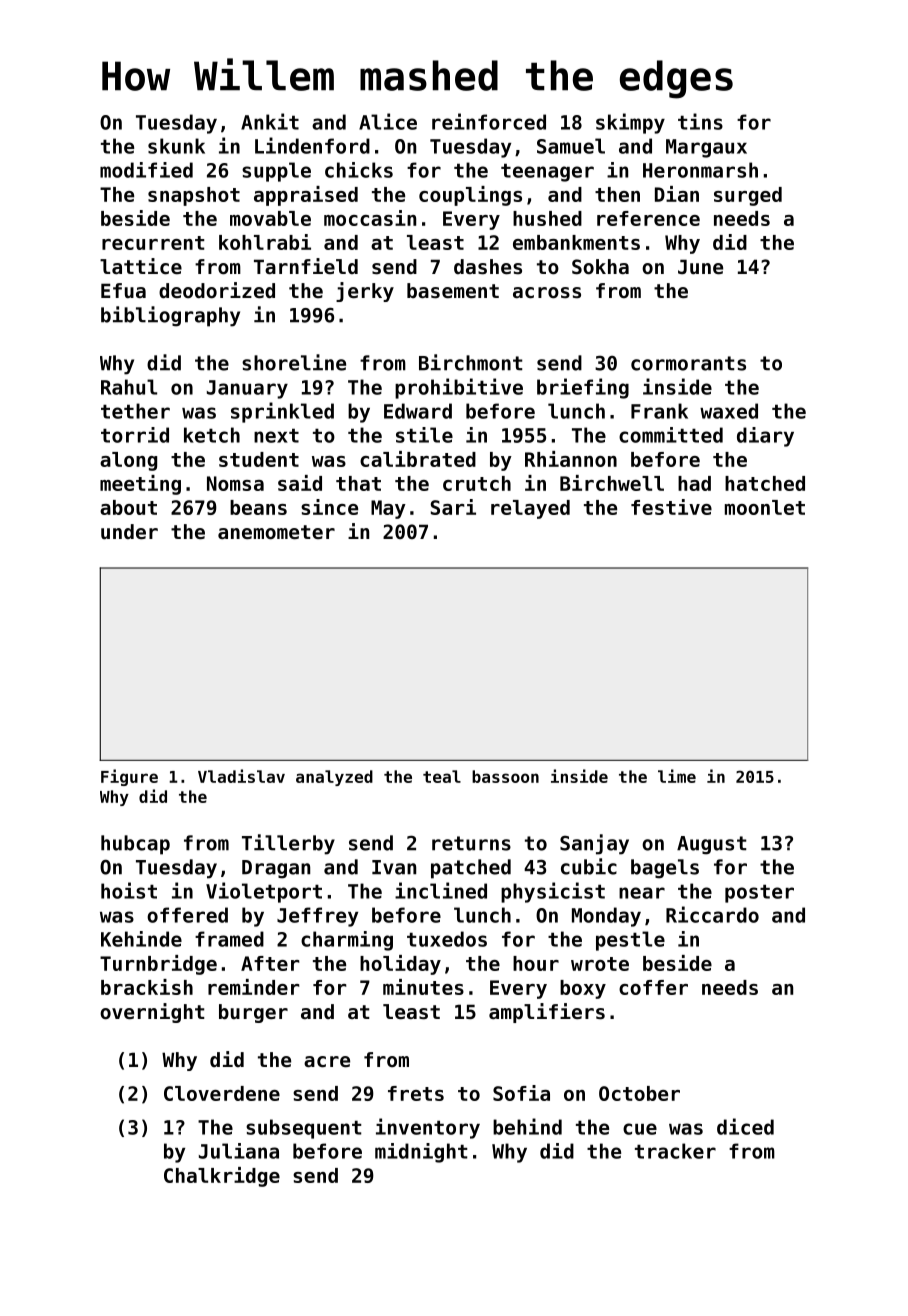 The height and width of the screenshot is (1316, 908). Describe the element at coordinates (421, 1153) in the screenshot. I see `midnight` at that location.
